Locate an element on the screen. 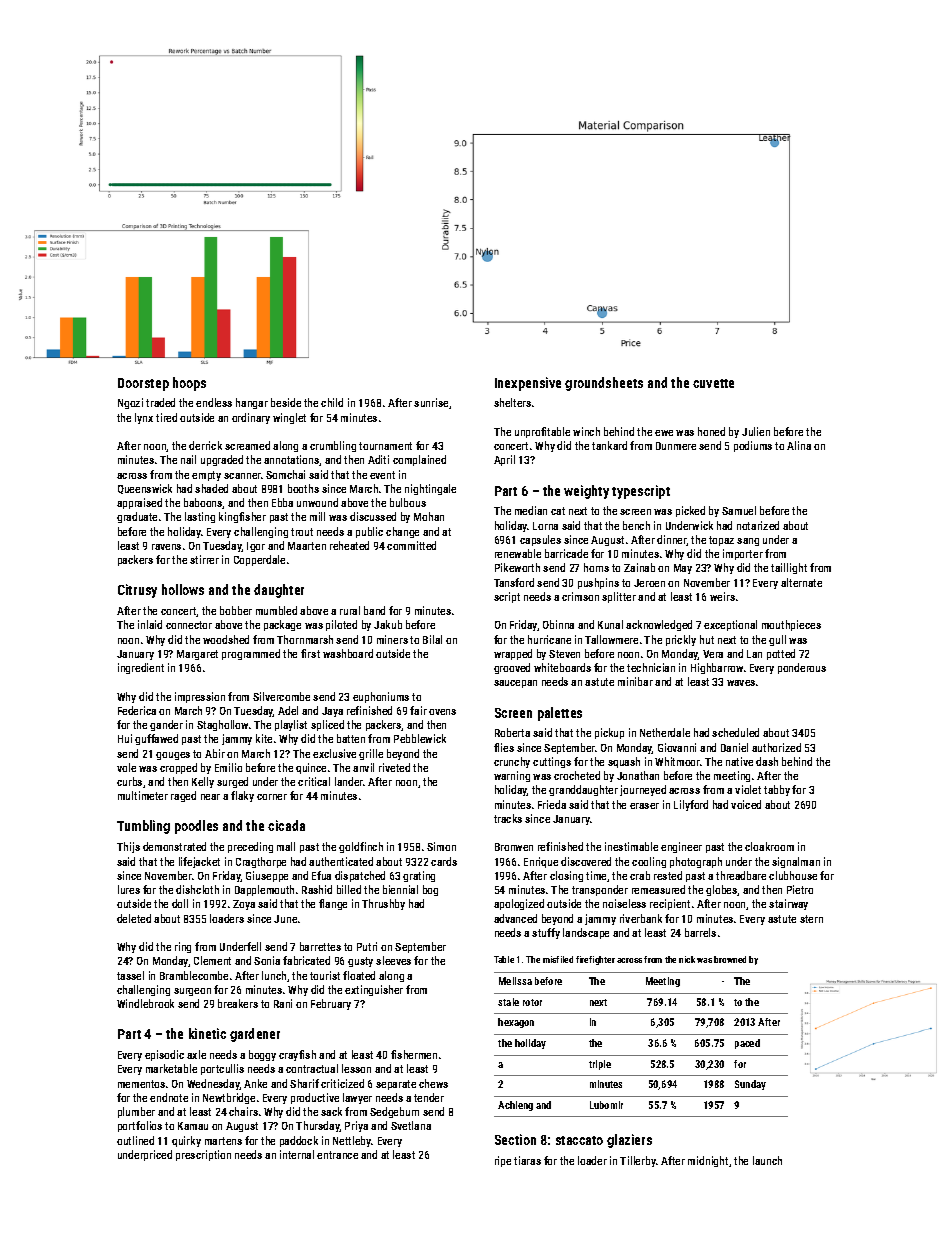 This screenshot has width=952, height=1233. tournament is located at coordinates (385, 446).
